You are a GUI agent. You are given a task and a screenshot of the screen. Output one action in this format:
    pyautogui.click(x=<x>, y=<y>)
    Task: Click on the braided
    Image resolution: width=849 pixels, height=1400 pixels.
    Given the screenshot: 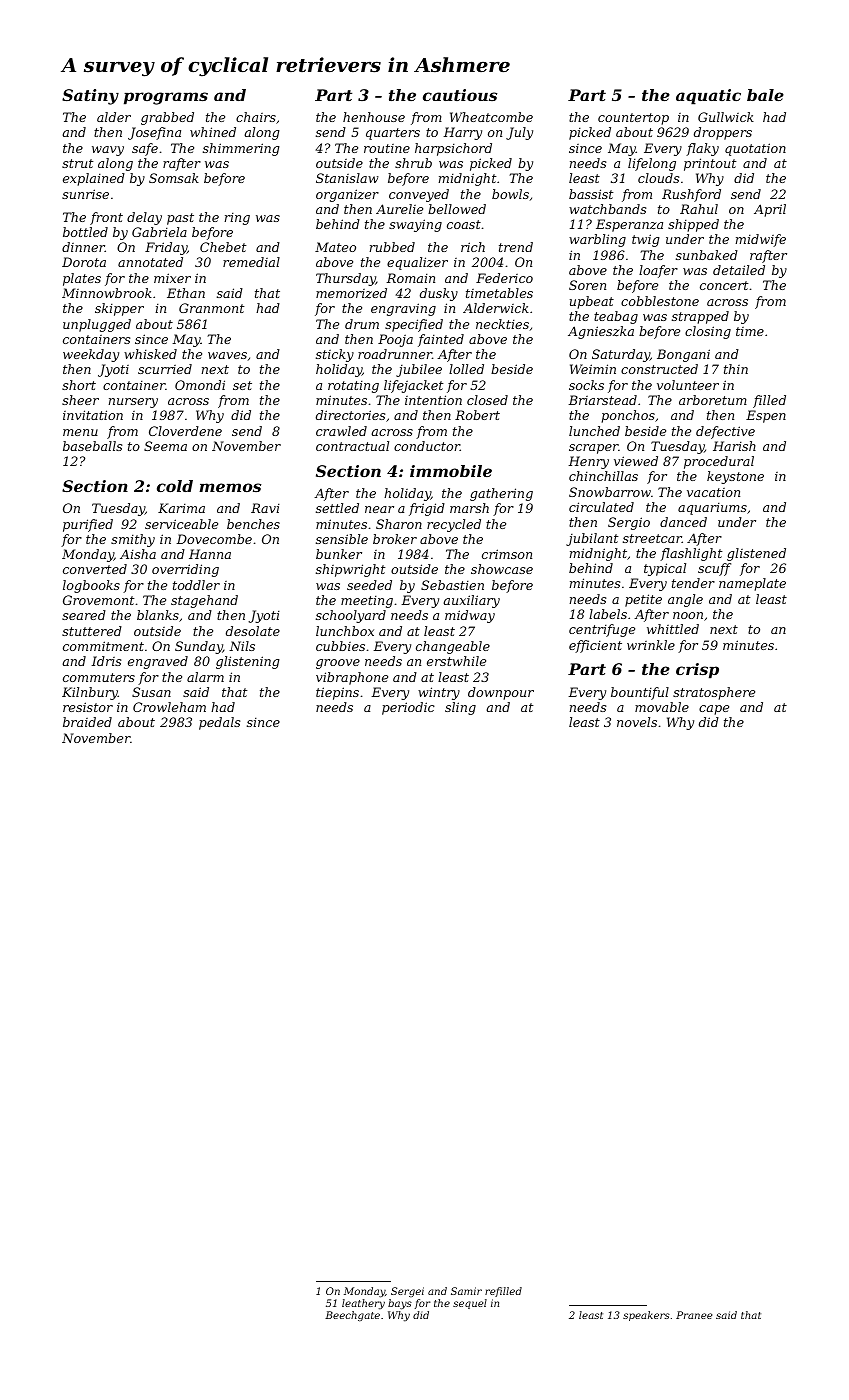 What is the action you would take?
    pyautogui.click(x=87, y=722)
